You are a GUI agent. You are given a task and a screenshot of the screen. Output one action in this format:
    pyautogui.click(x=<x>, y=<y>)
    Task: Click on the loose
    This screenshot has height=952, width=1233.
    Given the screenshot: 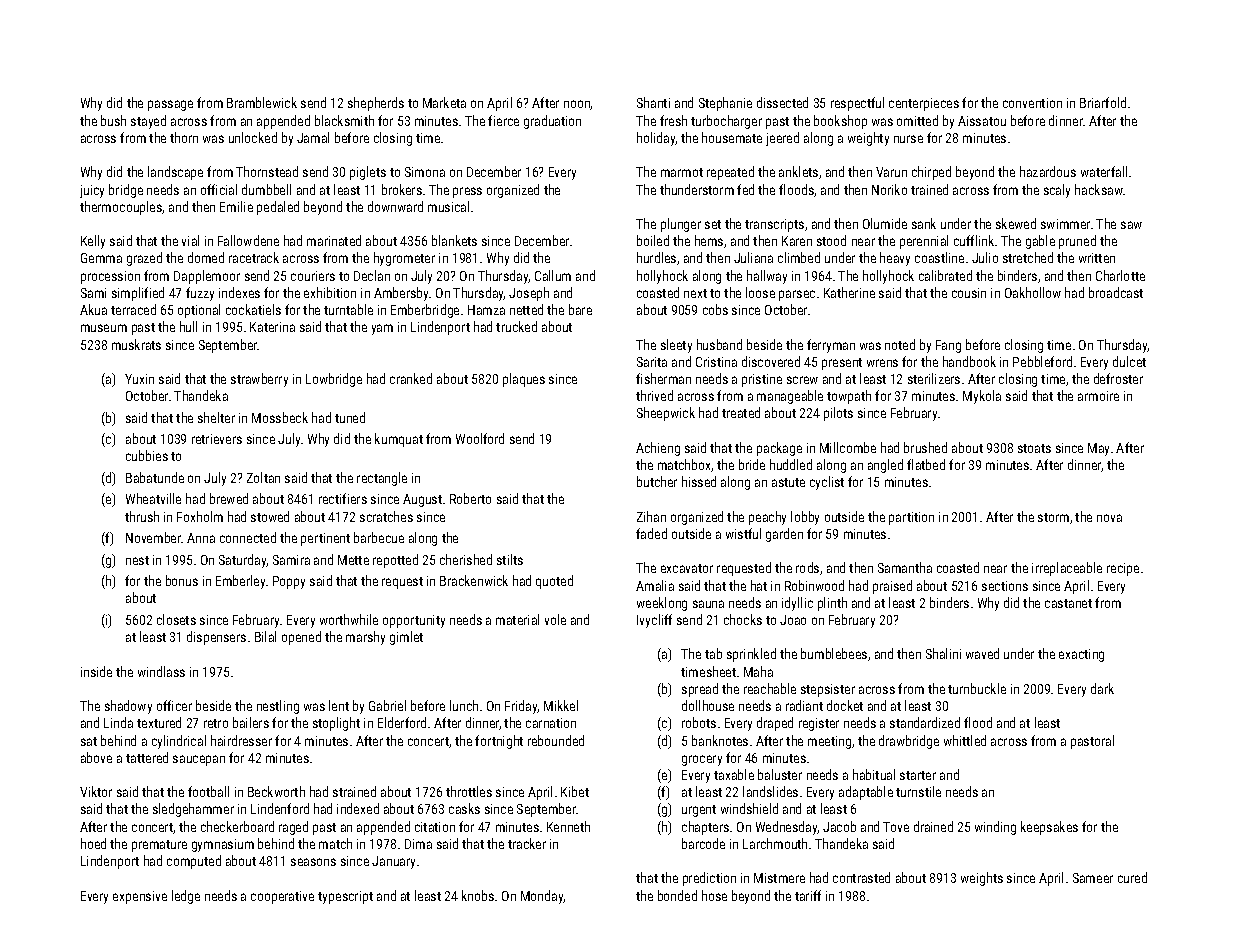 What is the action you would take?
    pyautogui.click(x=760, y=292)
